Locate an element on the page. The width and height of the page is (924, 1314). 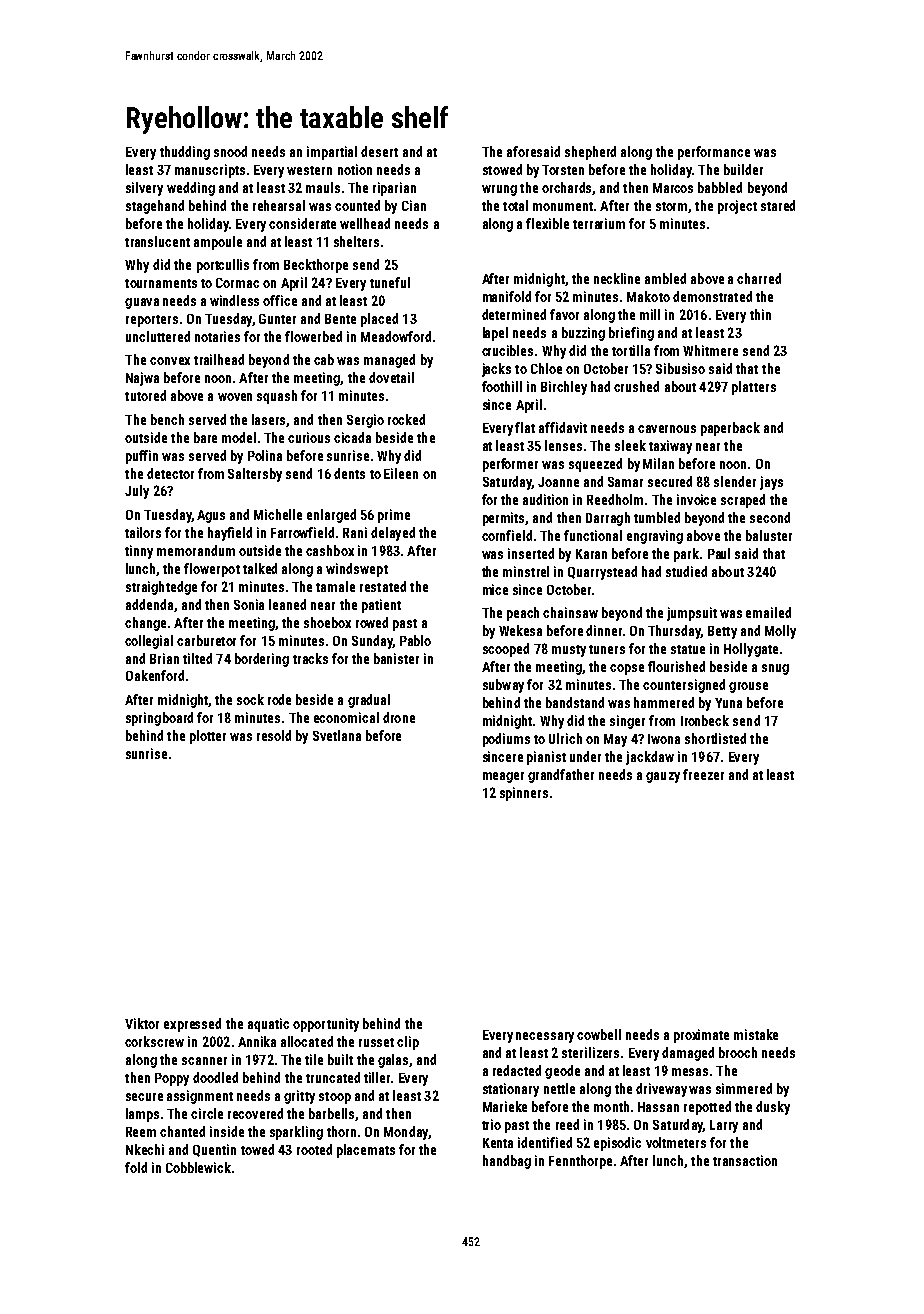
uncluttered is located at coordinates (158, 336).
